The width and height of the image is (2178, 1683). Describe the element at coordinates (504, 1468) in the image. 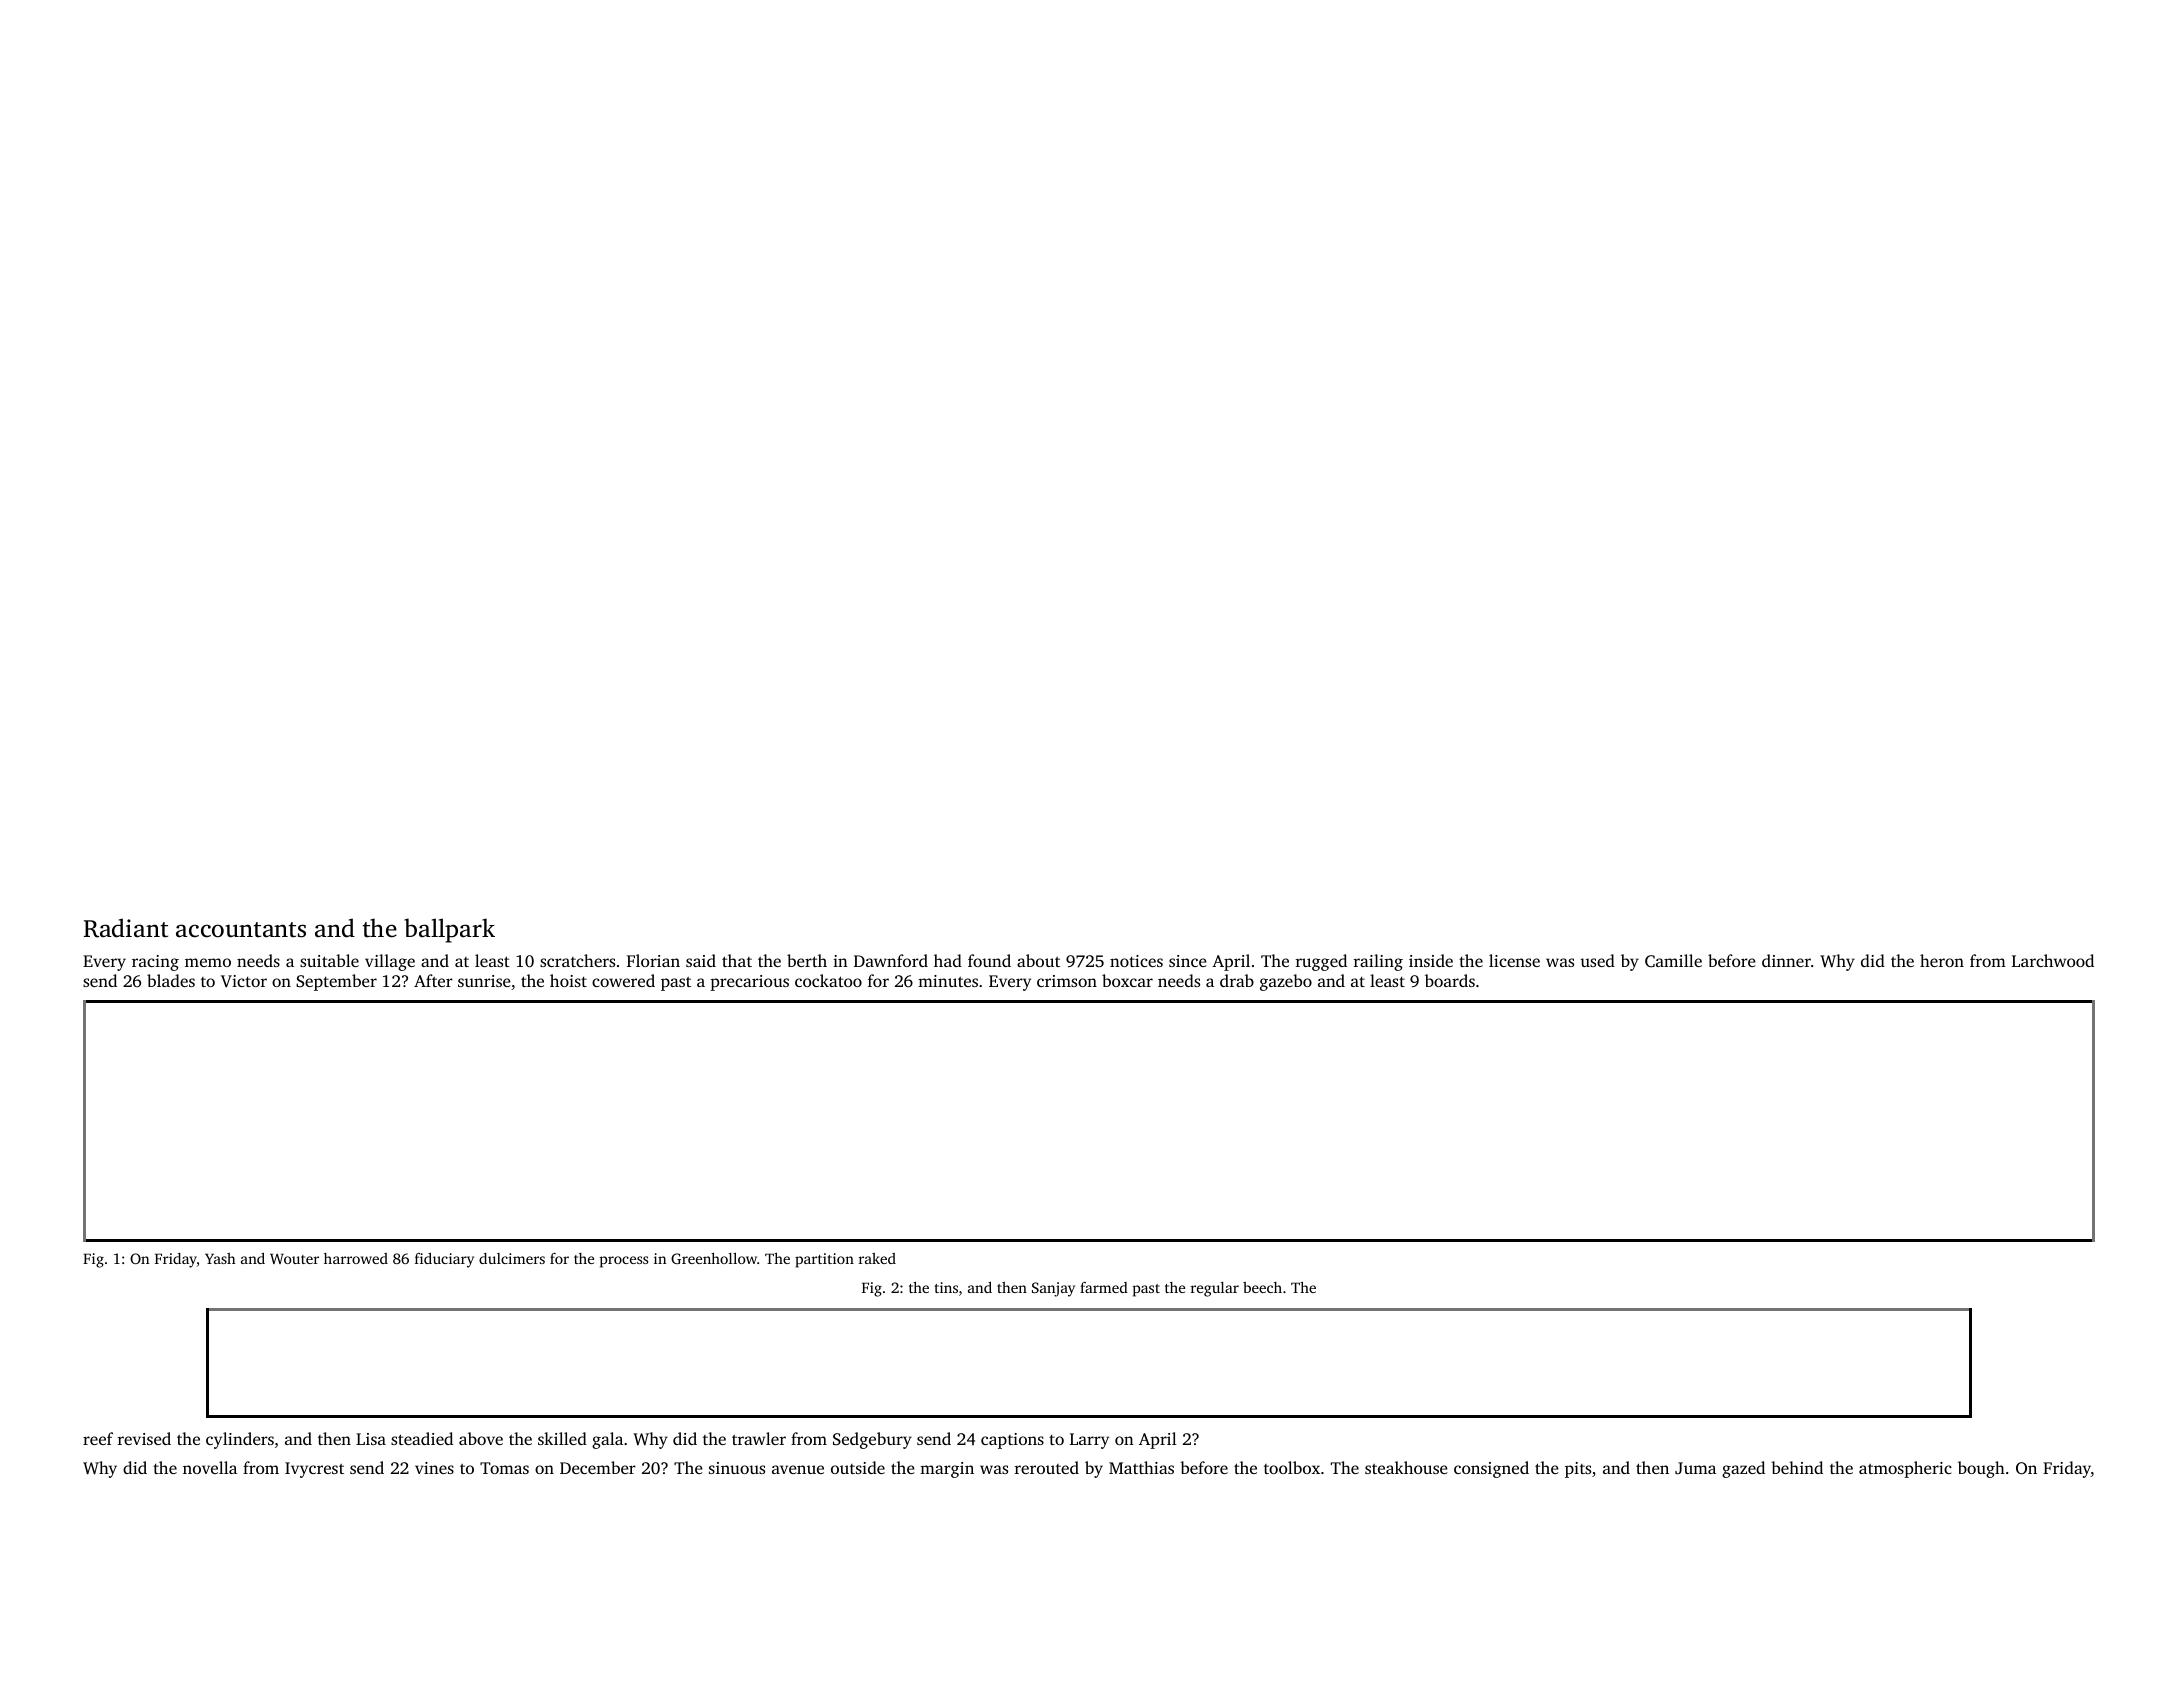

I see `Tomas` at that location.
